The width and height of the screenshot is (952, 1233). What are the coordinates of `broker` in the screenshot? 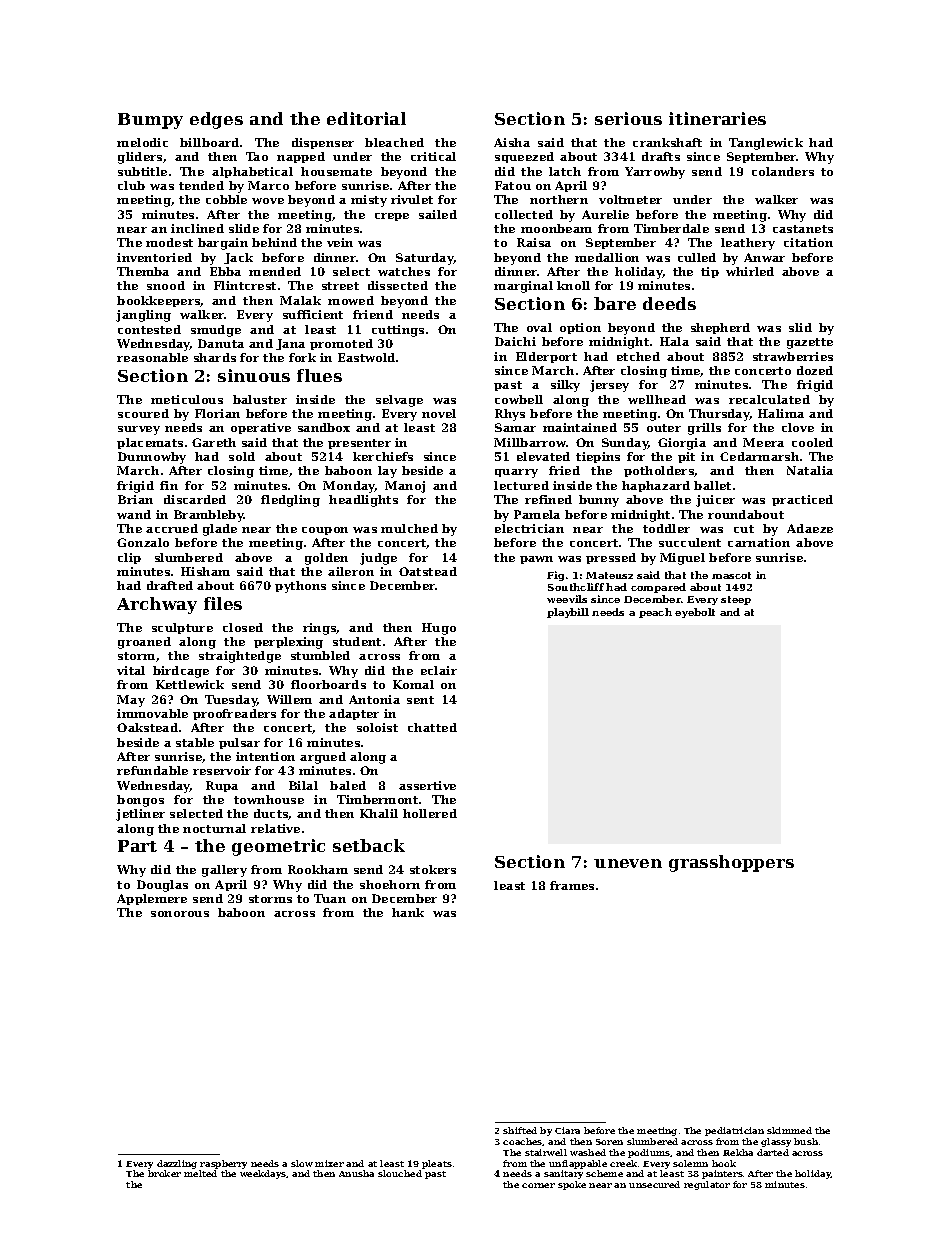 It's located at (164, 1173).
